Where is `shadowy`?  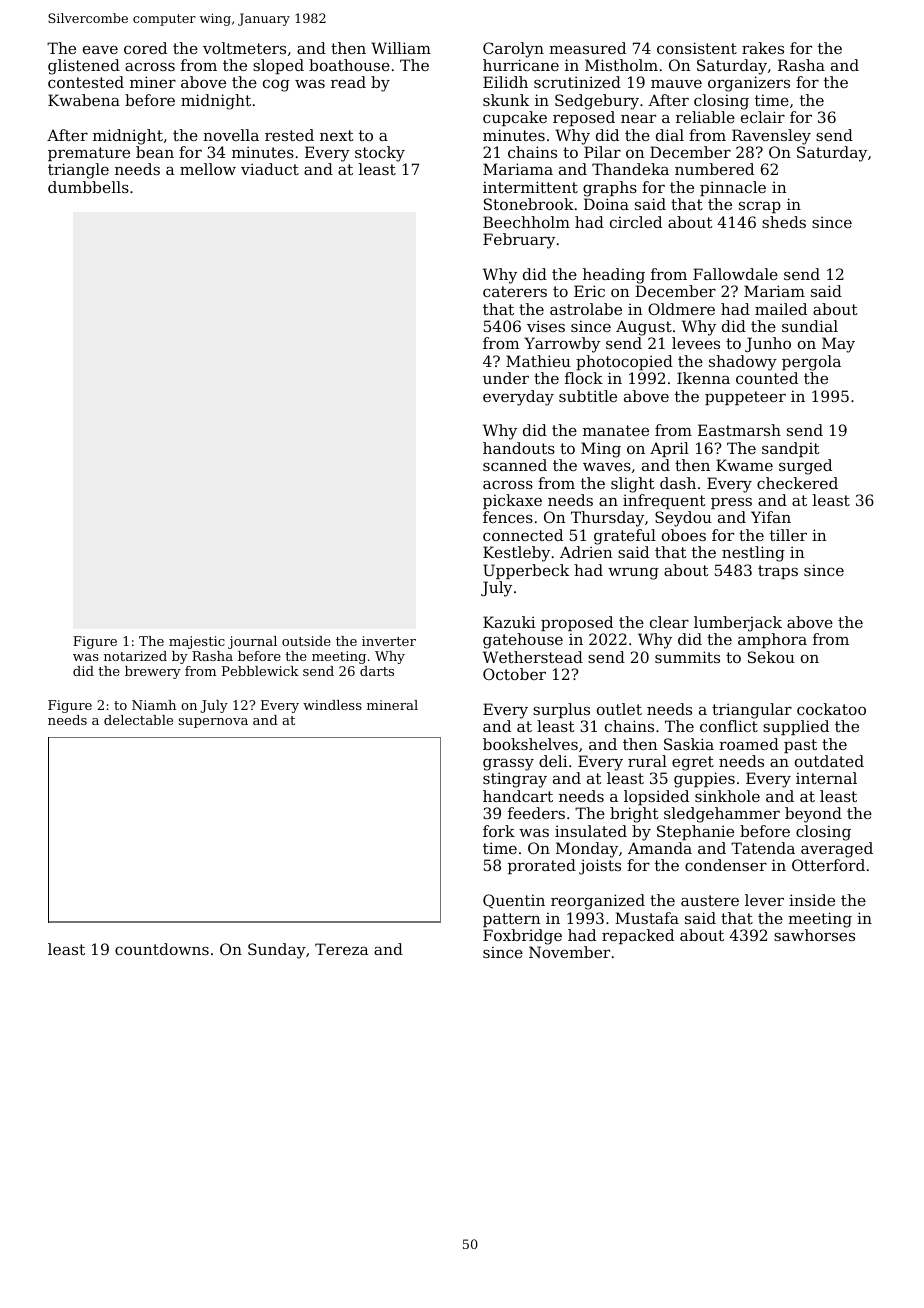
shadowy is located at coordinates (743, 363).
